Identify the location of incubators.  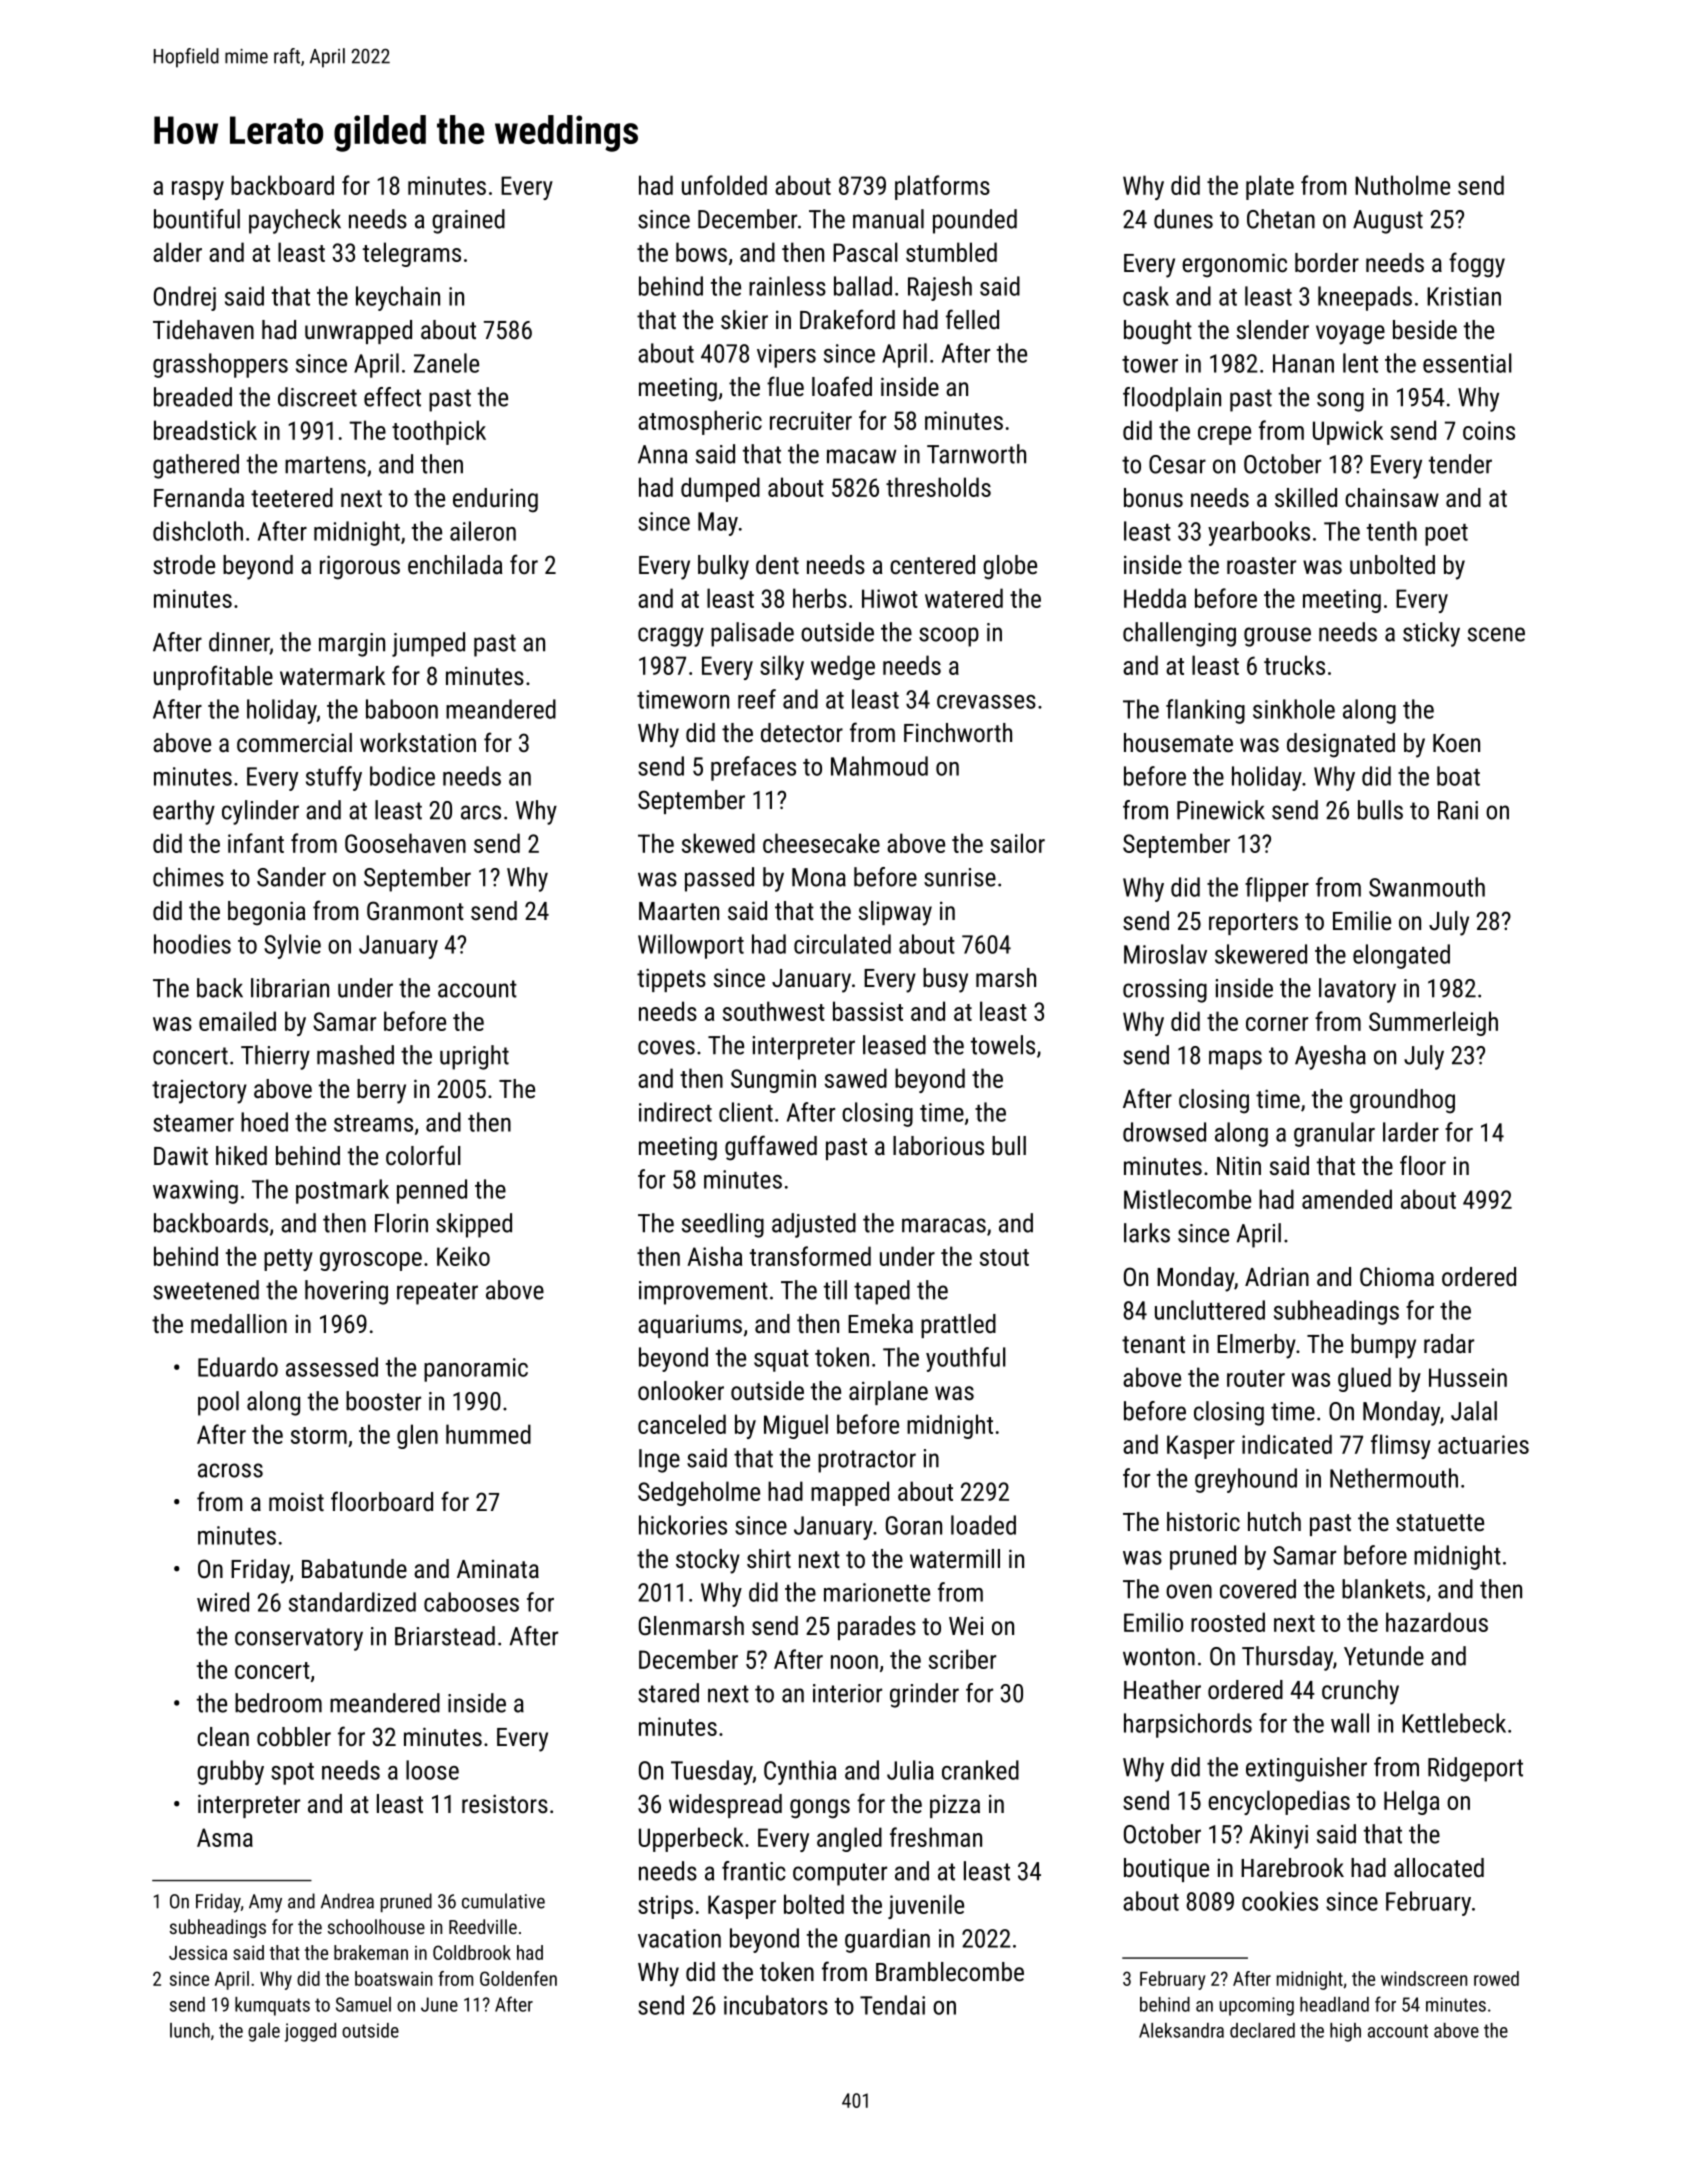
(776, 2005).
